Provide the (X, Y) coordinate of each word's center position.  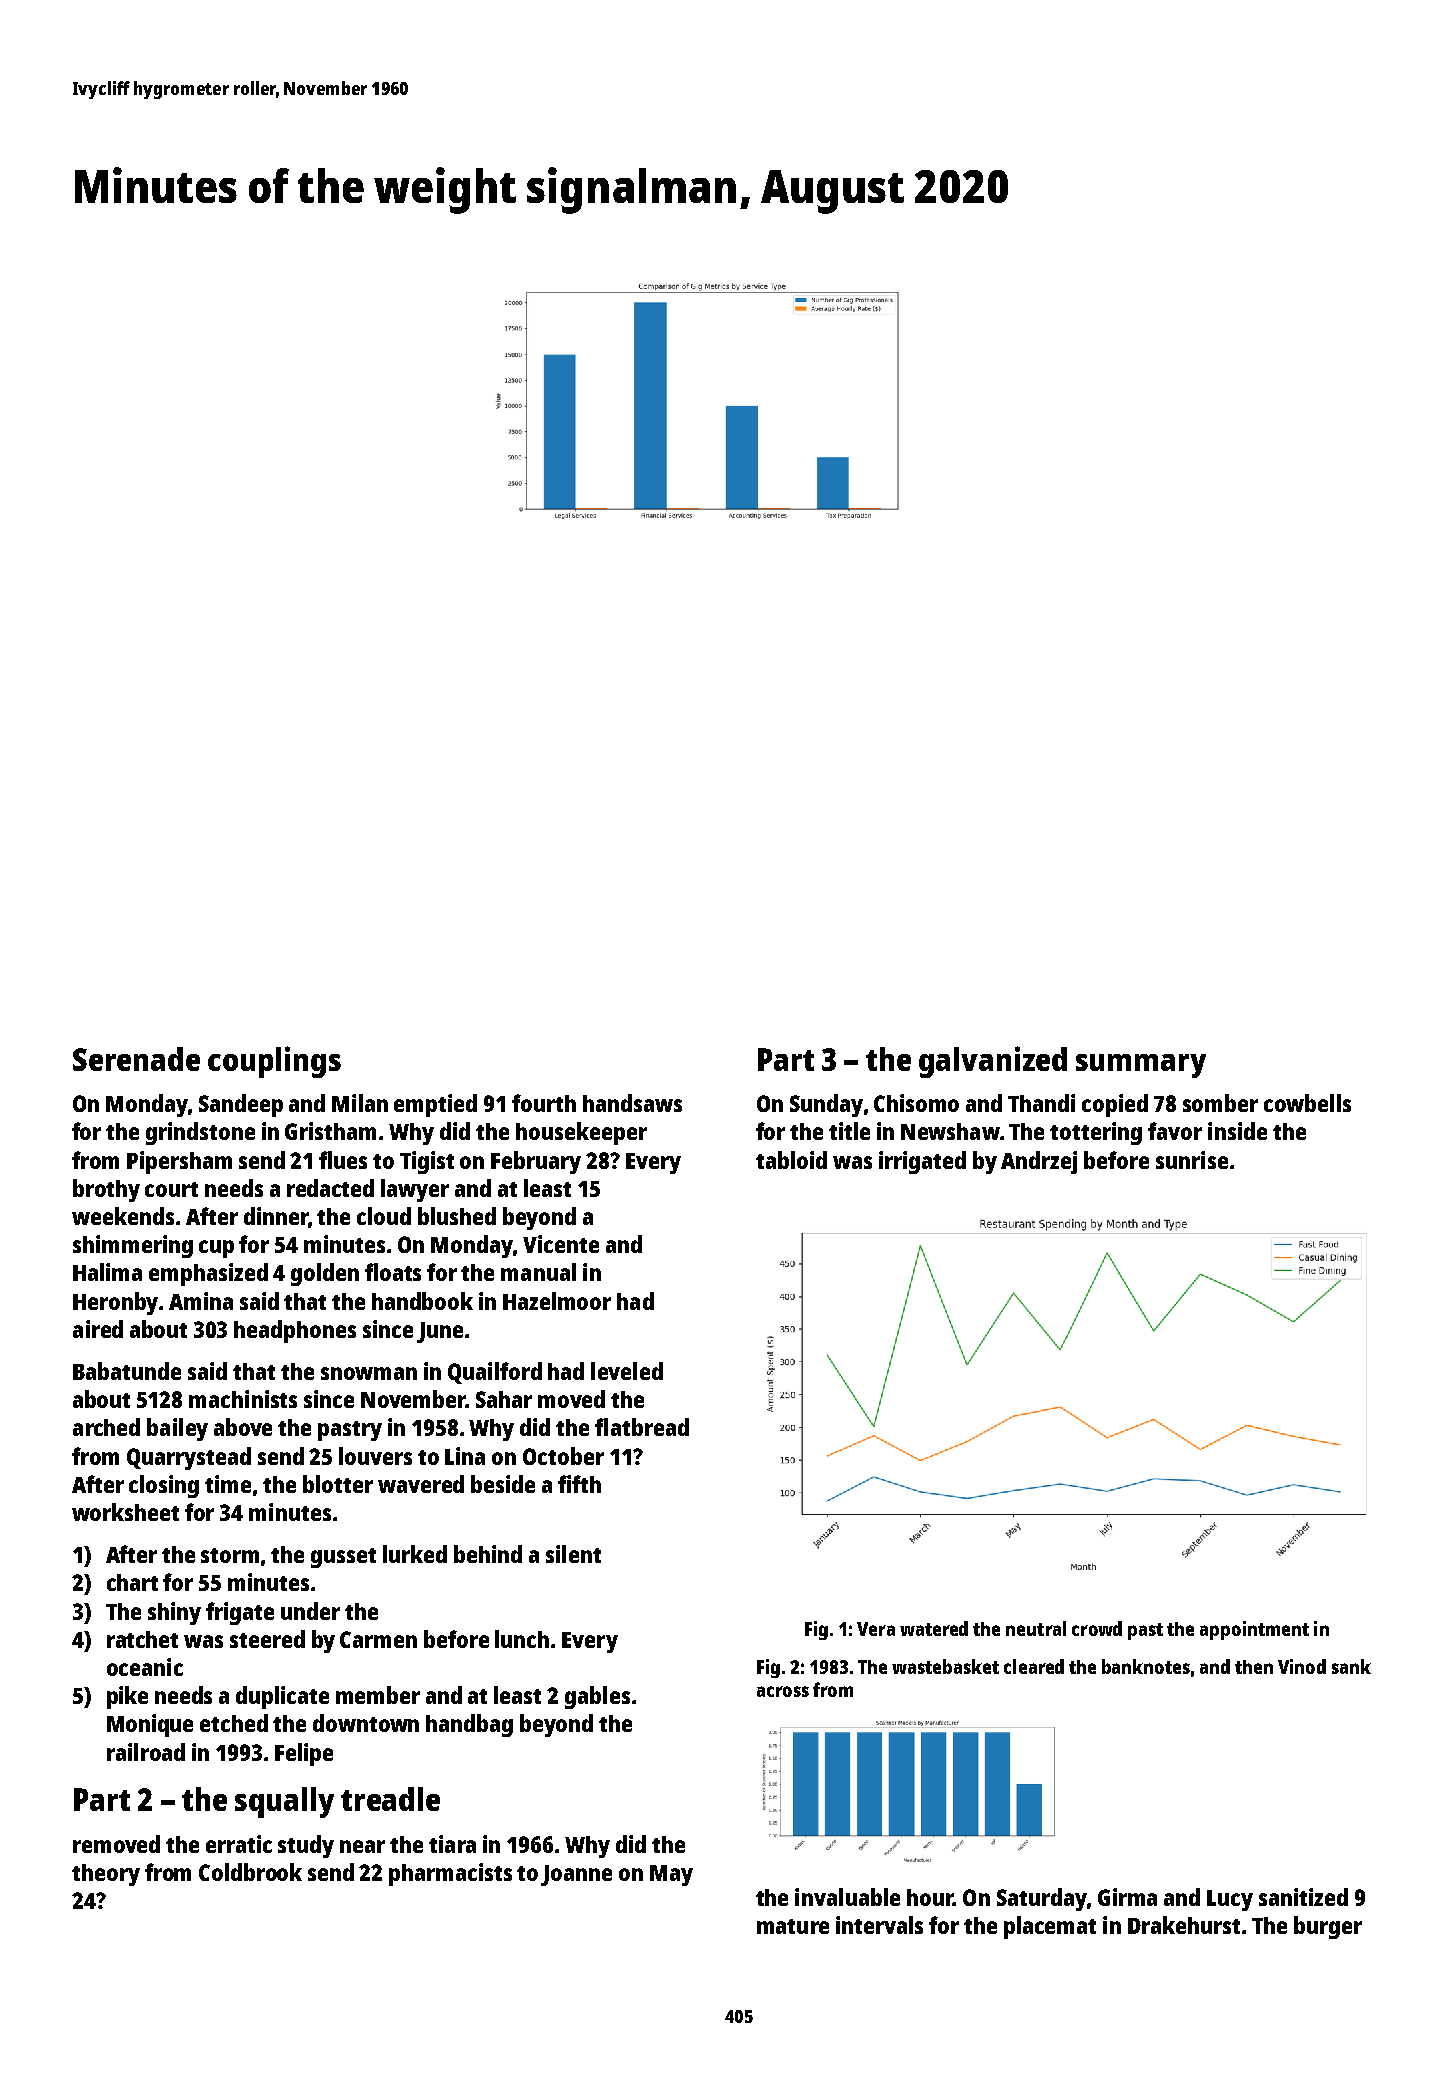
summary (1141, 1066)
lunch (522, 1639)
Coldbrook (250, 1872)
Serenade (136, 1059)
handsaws (632, 1103)
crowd (1097, 1628)
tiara (452, 1844)
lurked (415, 1554)
